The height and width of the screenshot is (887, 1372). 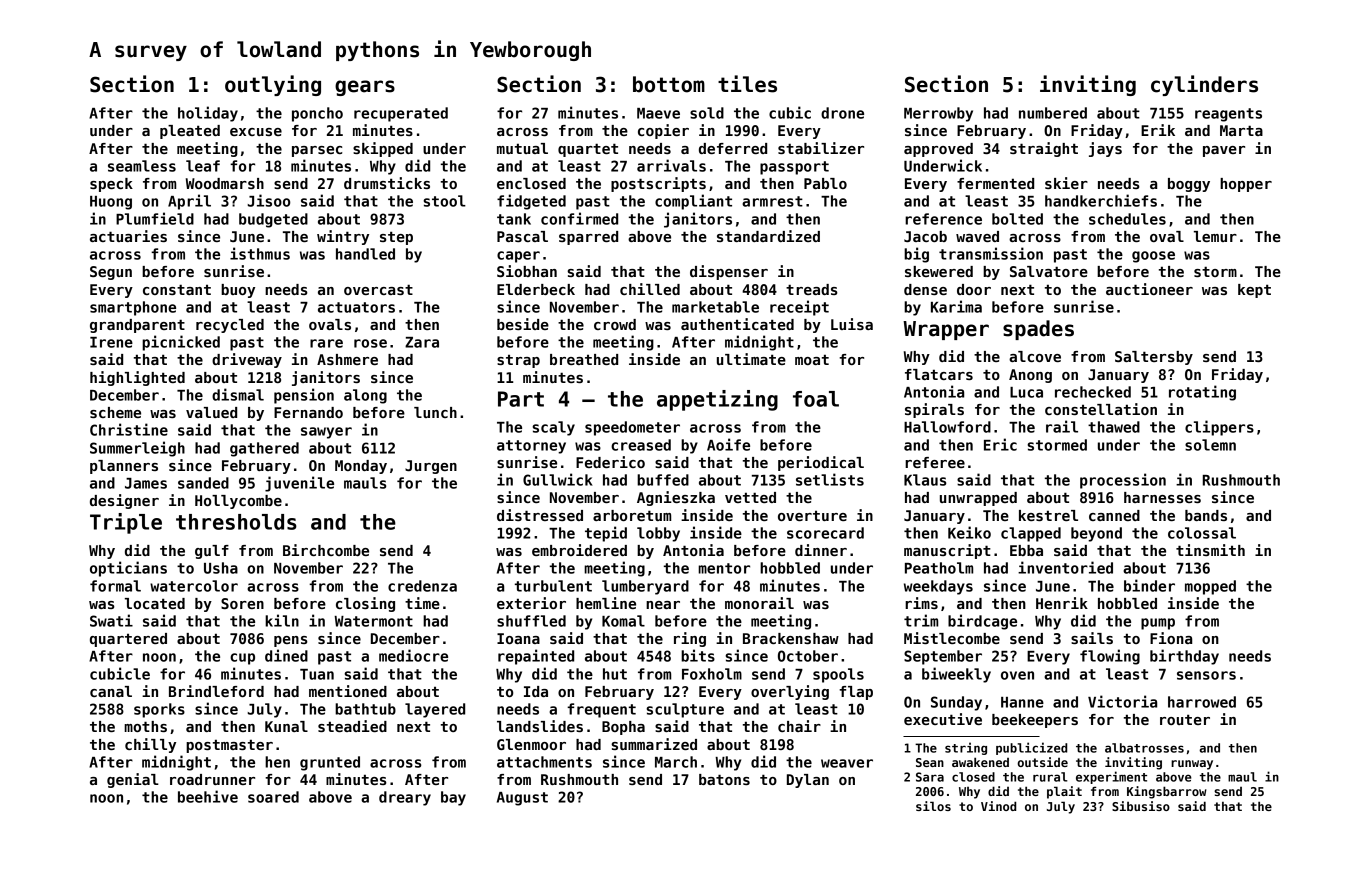 What do you see at coordinates (326, 550) in the screenshot?
I see `Birchcombe` at bounding box center [326, 550].
